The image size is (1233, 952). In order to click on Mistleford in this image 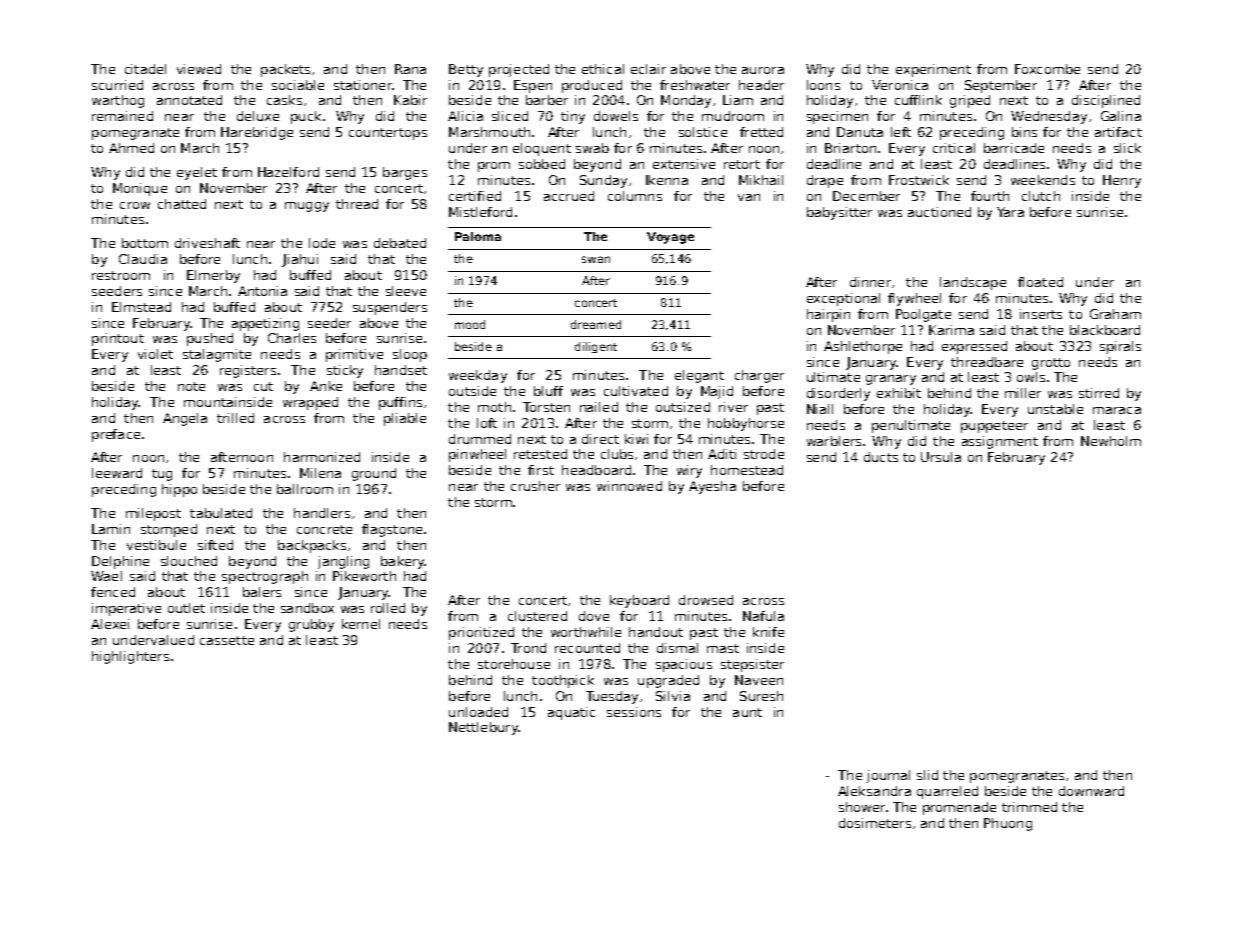, I will do `click(480, 212)`.
